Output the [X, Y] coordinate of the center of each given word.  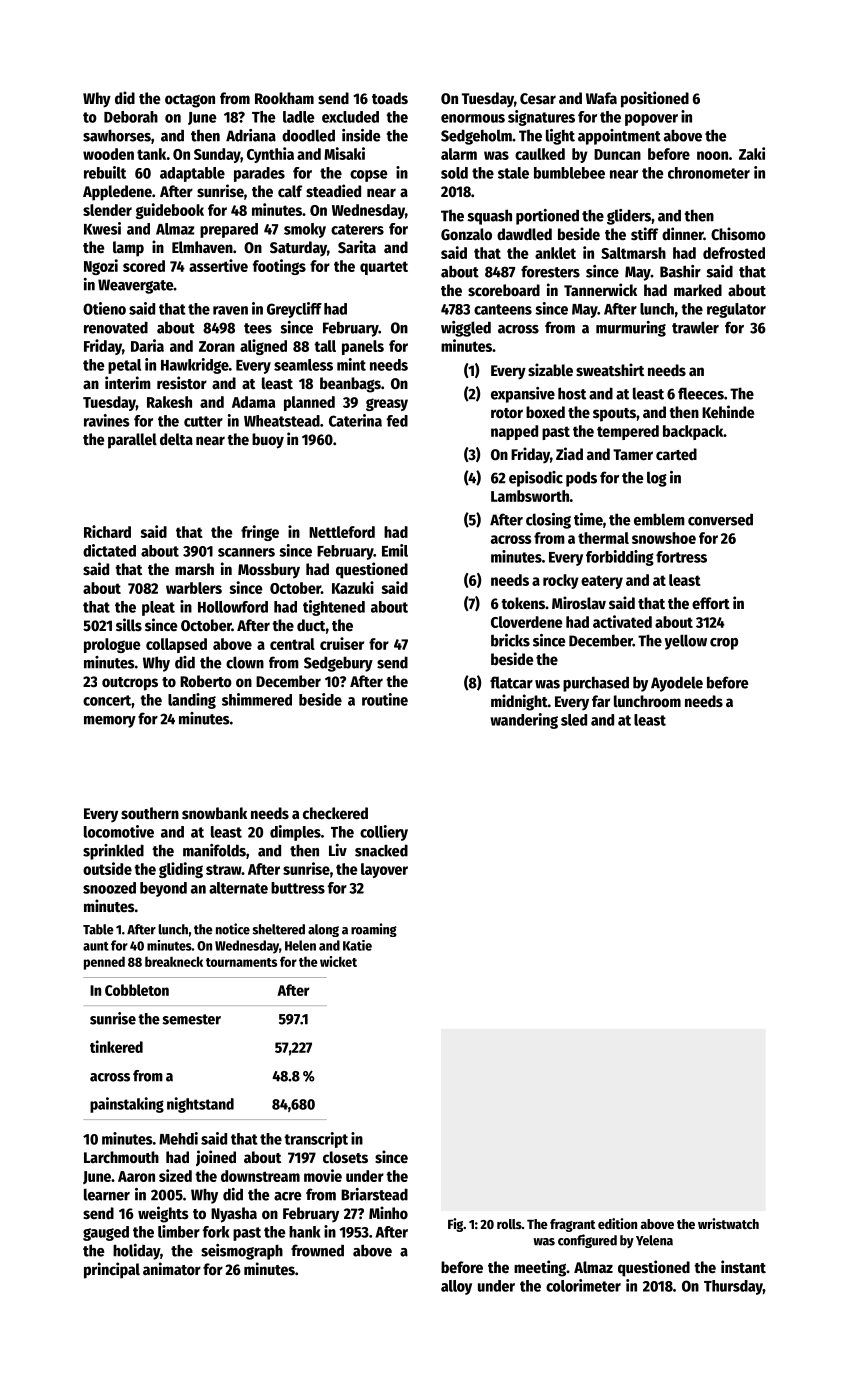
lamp [128, 249]
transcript [316, 1140]
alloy [456, 1287]
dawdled [524, 234]
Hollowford [233, 607]
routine [385, 699]
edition [617, 1223]
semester [192, 1019]
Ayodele [677, 684]
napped [514, 432]
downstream [260, 1176]
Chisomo [738, 234]
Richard [107, 531]
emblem [659, 519]
